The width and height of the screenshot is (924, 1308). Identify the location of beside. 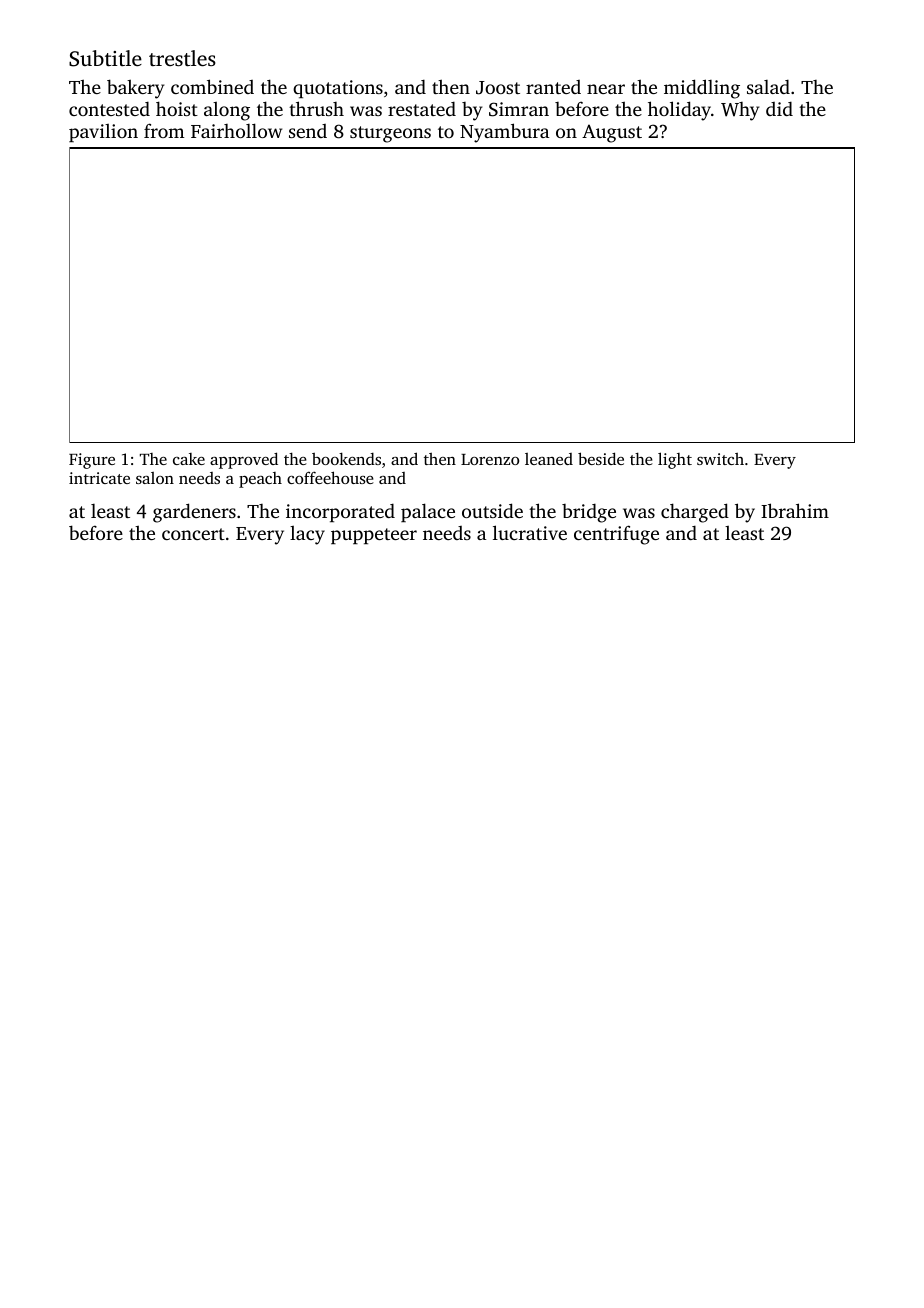
(601, 458).
